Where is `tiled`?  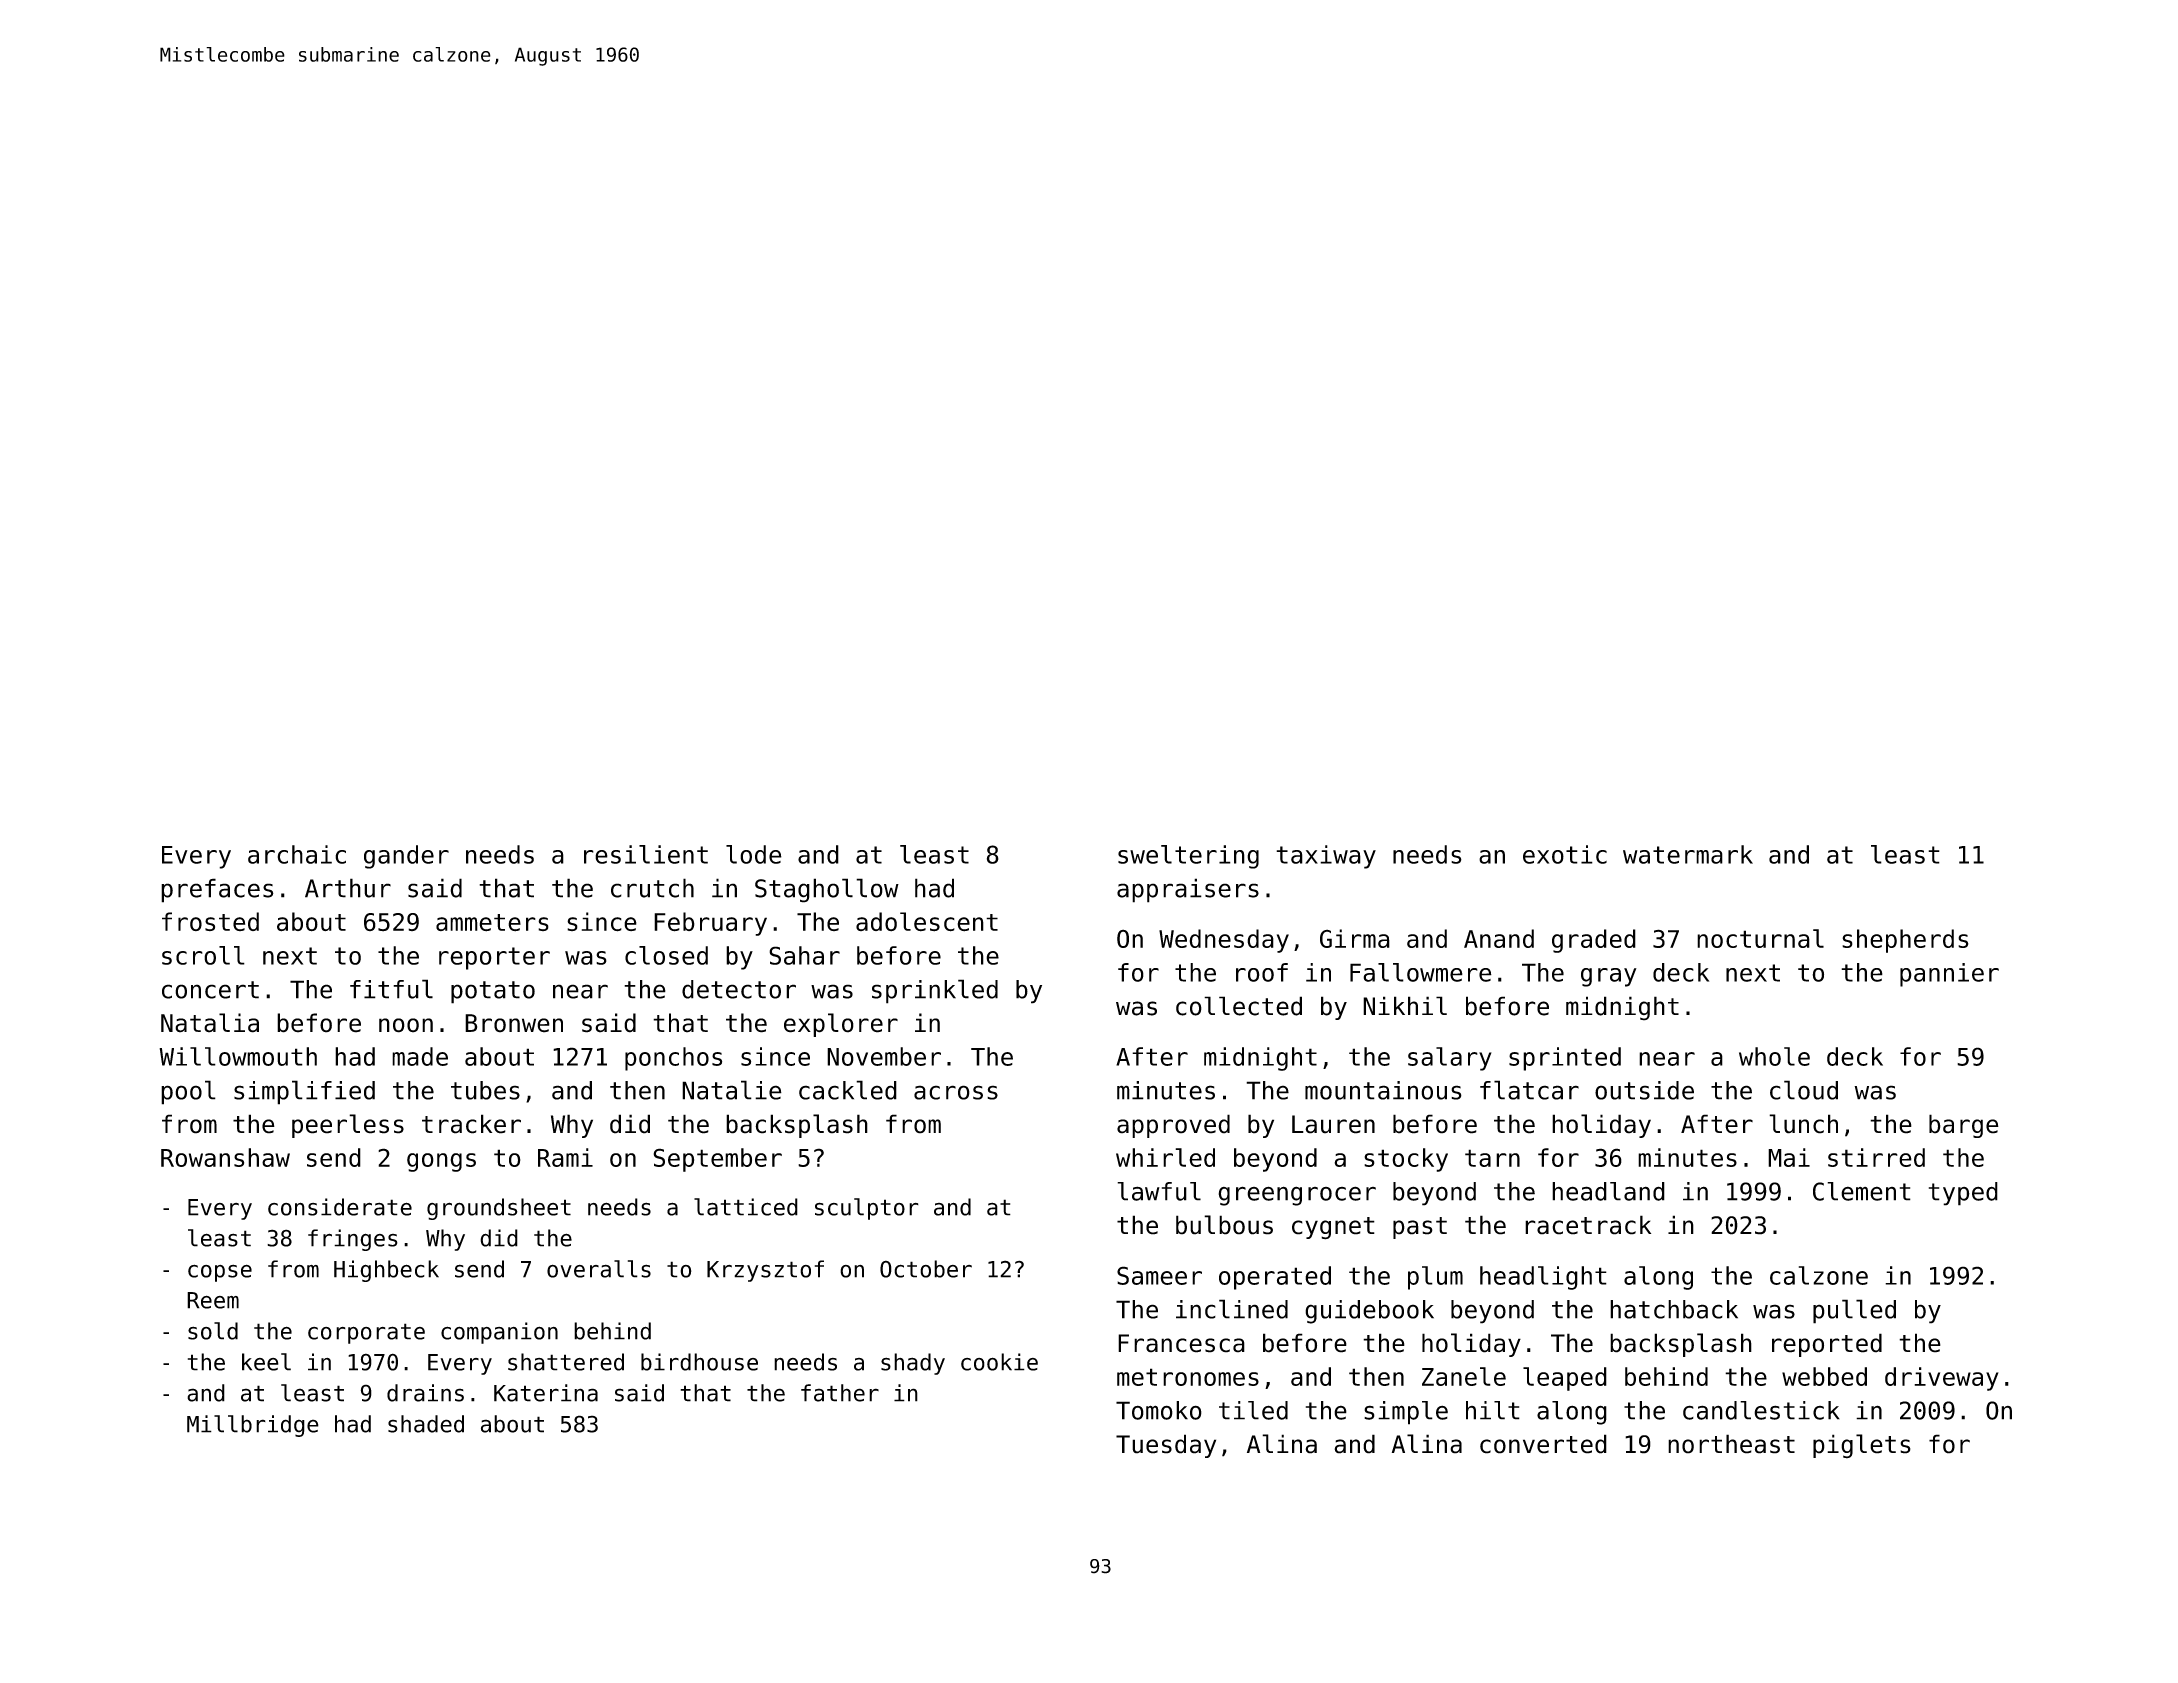
tiled is located at coordinates (1253, 1410).
